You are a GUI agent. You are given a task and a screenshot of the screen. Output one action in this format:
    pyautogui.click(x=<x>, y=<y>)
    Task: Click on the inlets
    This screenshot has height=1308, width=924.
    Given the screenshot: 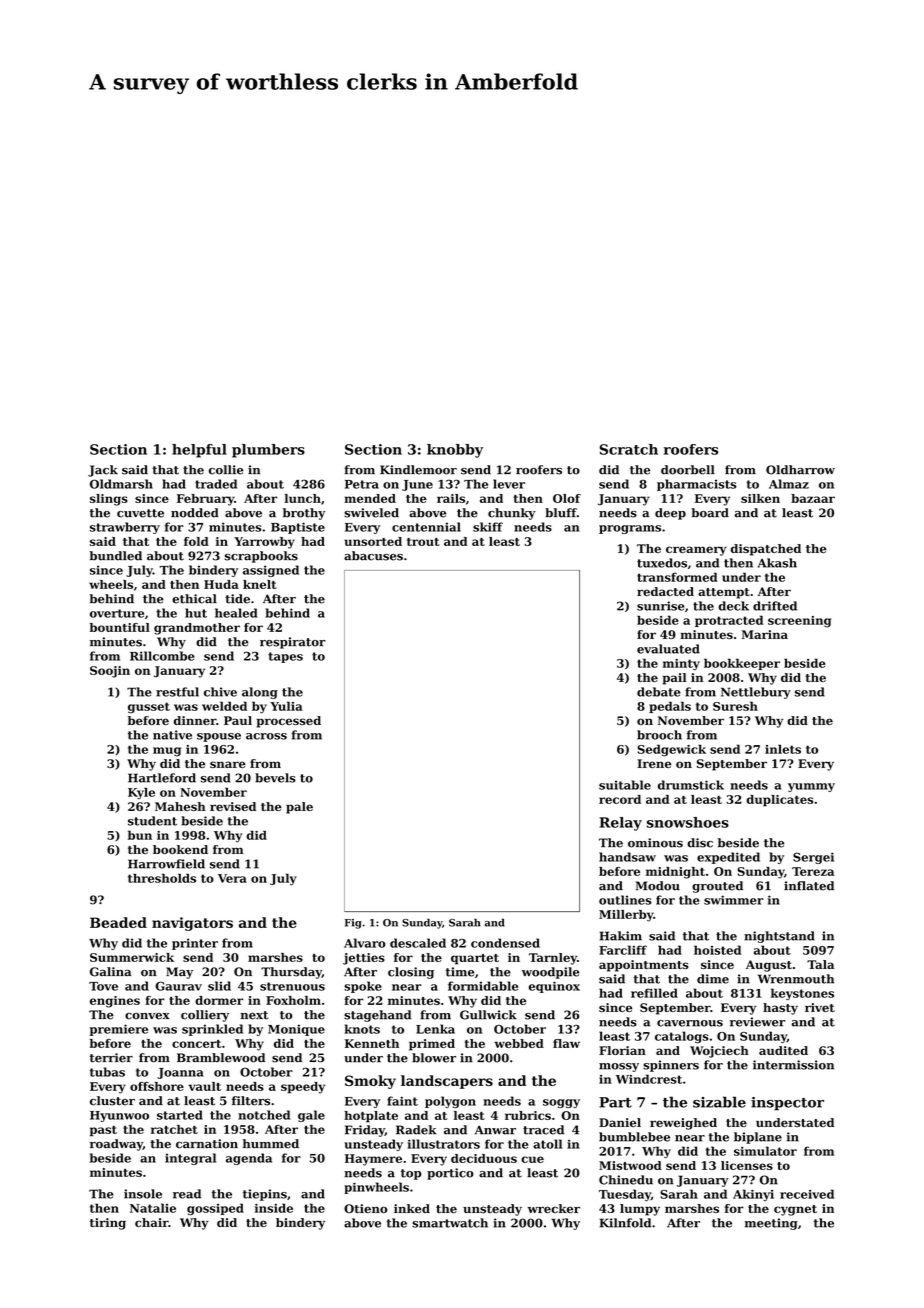 What is the action you would take?
    pyautogui.click(x=783, y=749)
